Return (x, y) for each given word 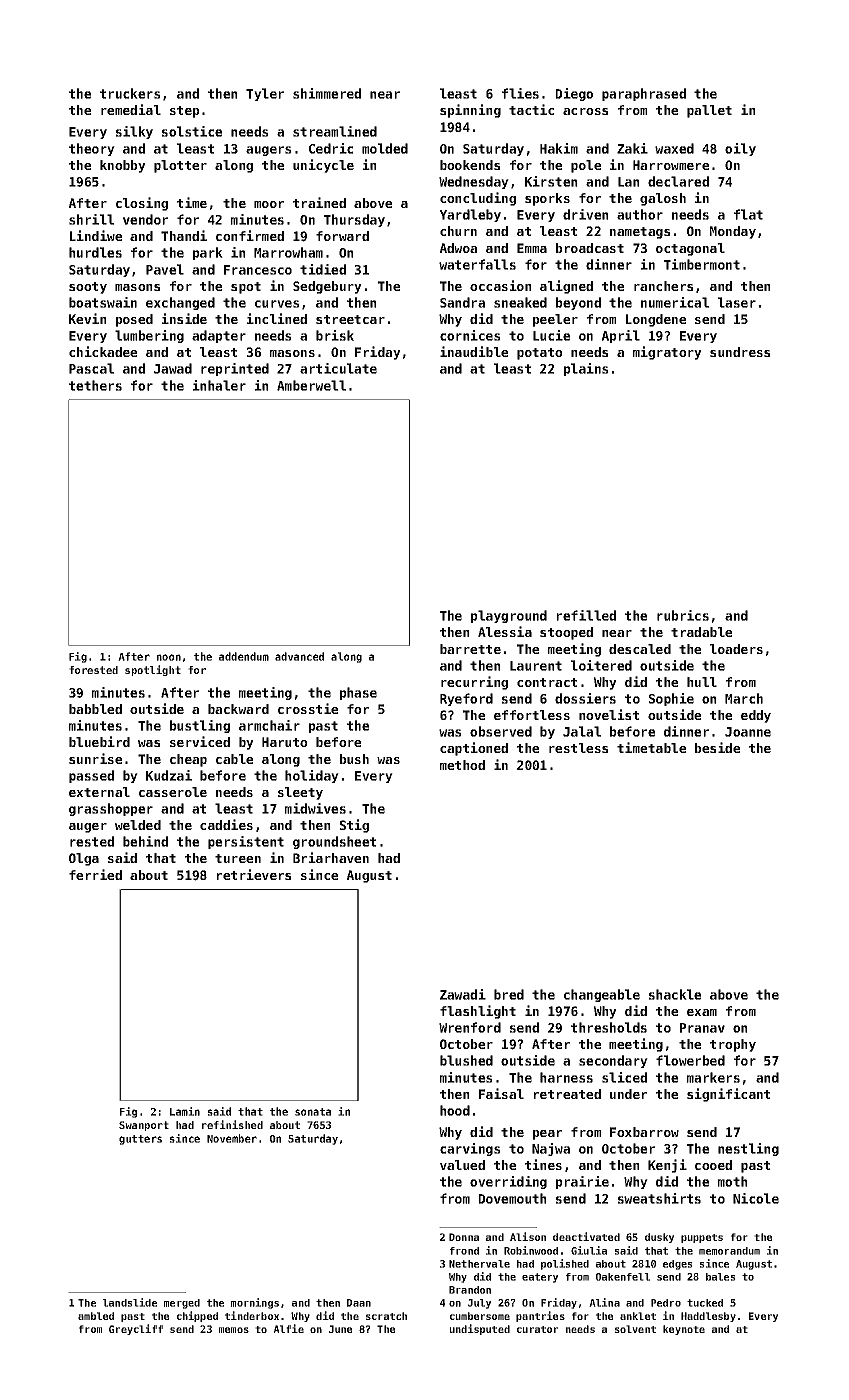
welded (138, 825)
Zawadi (463, 994)
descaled (640, 649)
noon (169, 657)
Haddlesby (708, 1317)
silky (134, 132)
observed (501, 731)
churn (458, 231)
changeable (602, 995)
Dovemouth (512, 1198)
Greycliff (136, 1329)
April (621, 336)
